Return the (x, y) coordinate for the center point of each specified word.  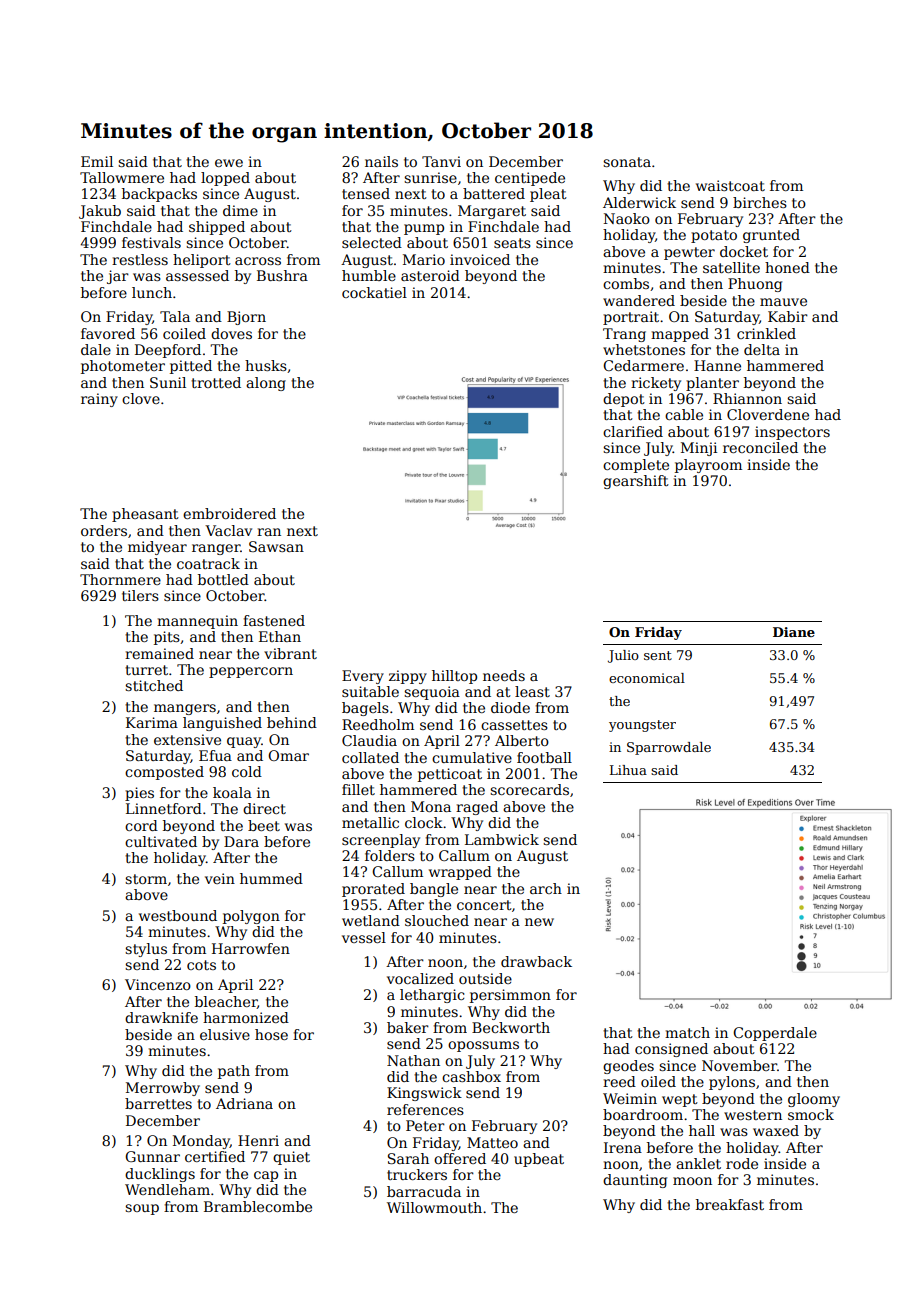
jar (118, 277)
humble (369, 275)
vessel (364, 937)
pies (139, 794)
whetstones (644, 349)
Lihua (628, 770)
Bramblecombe (258, 1206)
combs (626, 283)
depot (624, 400)
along (266, 384)
